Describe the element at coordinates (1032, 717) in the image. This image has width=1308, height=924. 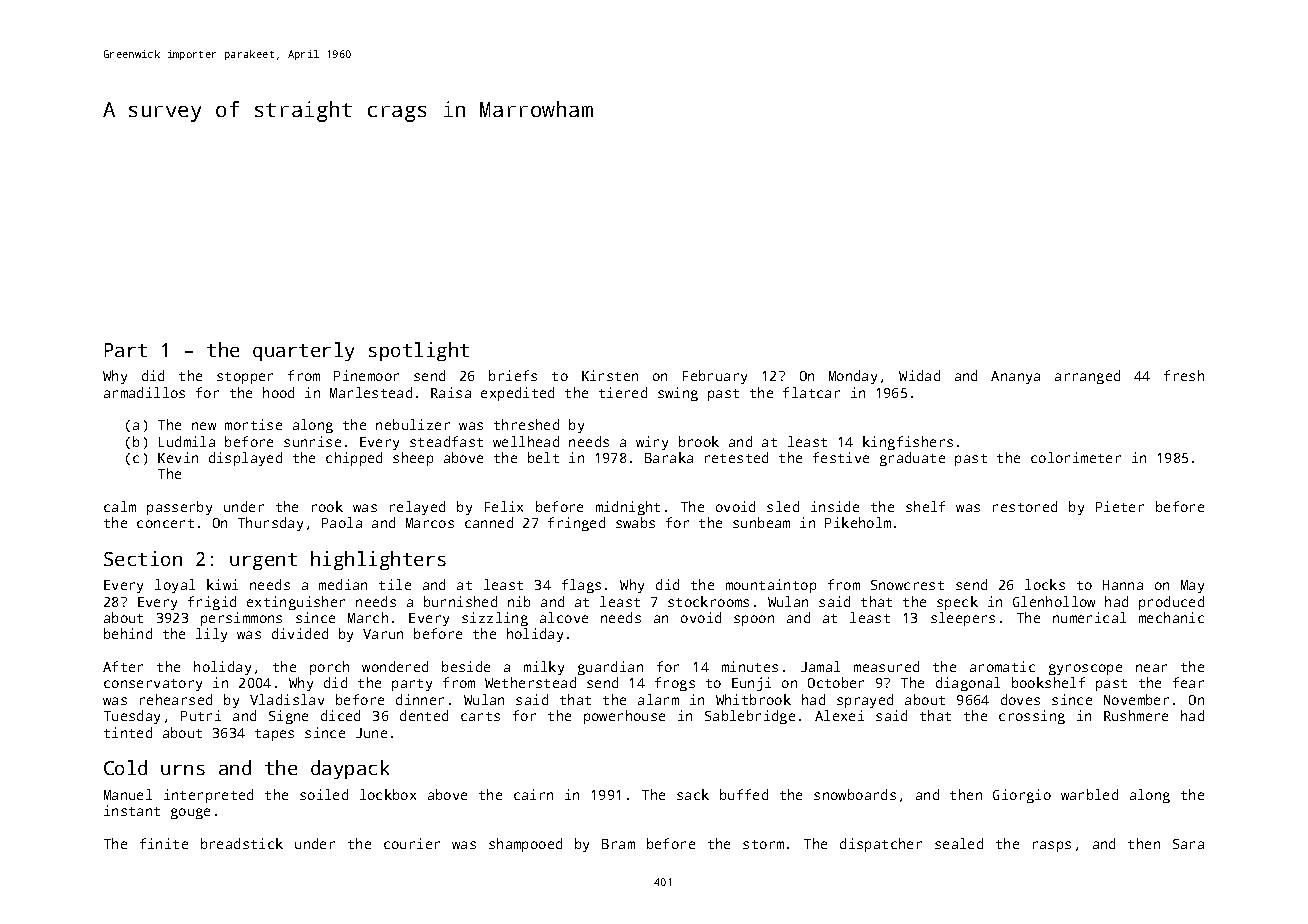
I see `crossing` at that location.
